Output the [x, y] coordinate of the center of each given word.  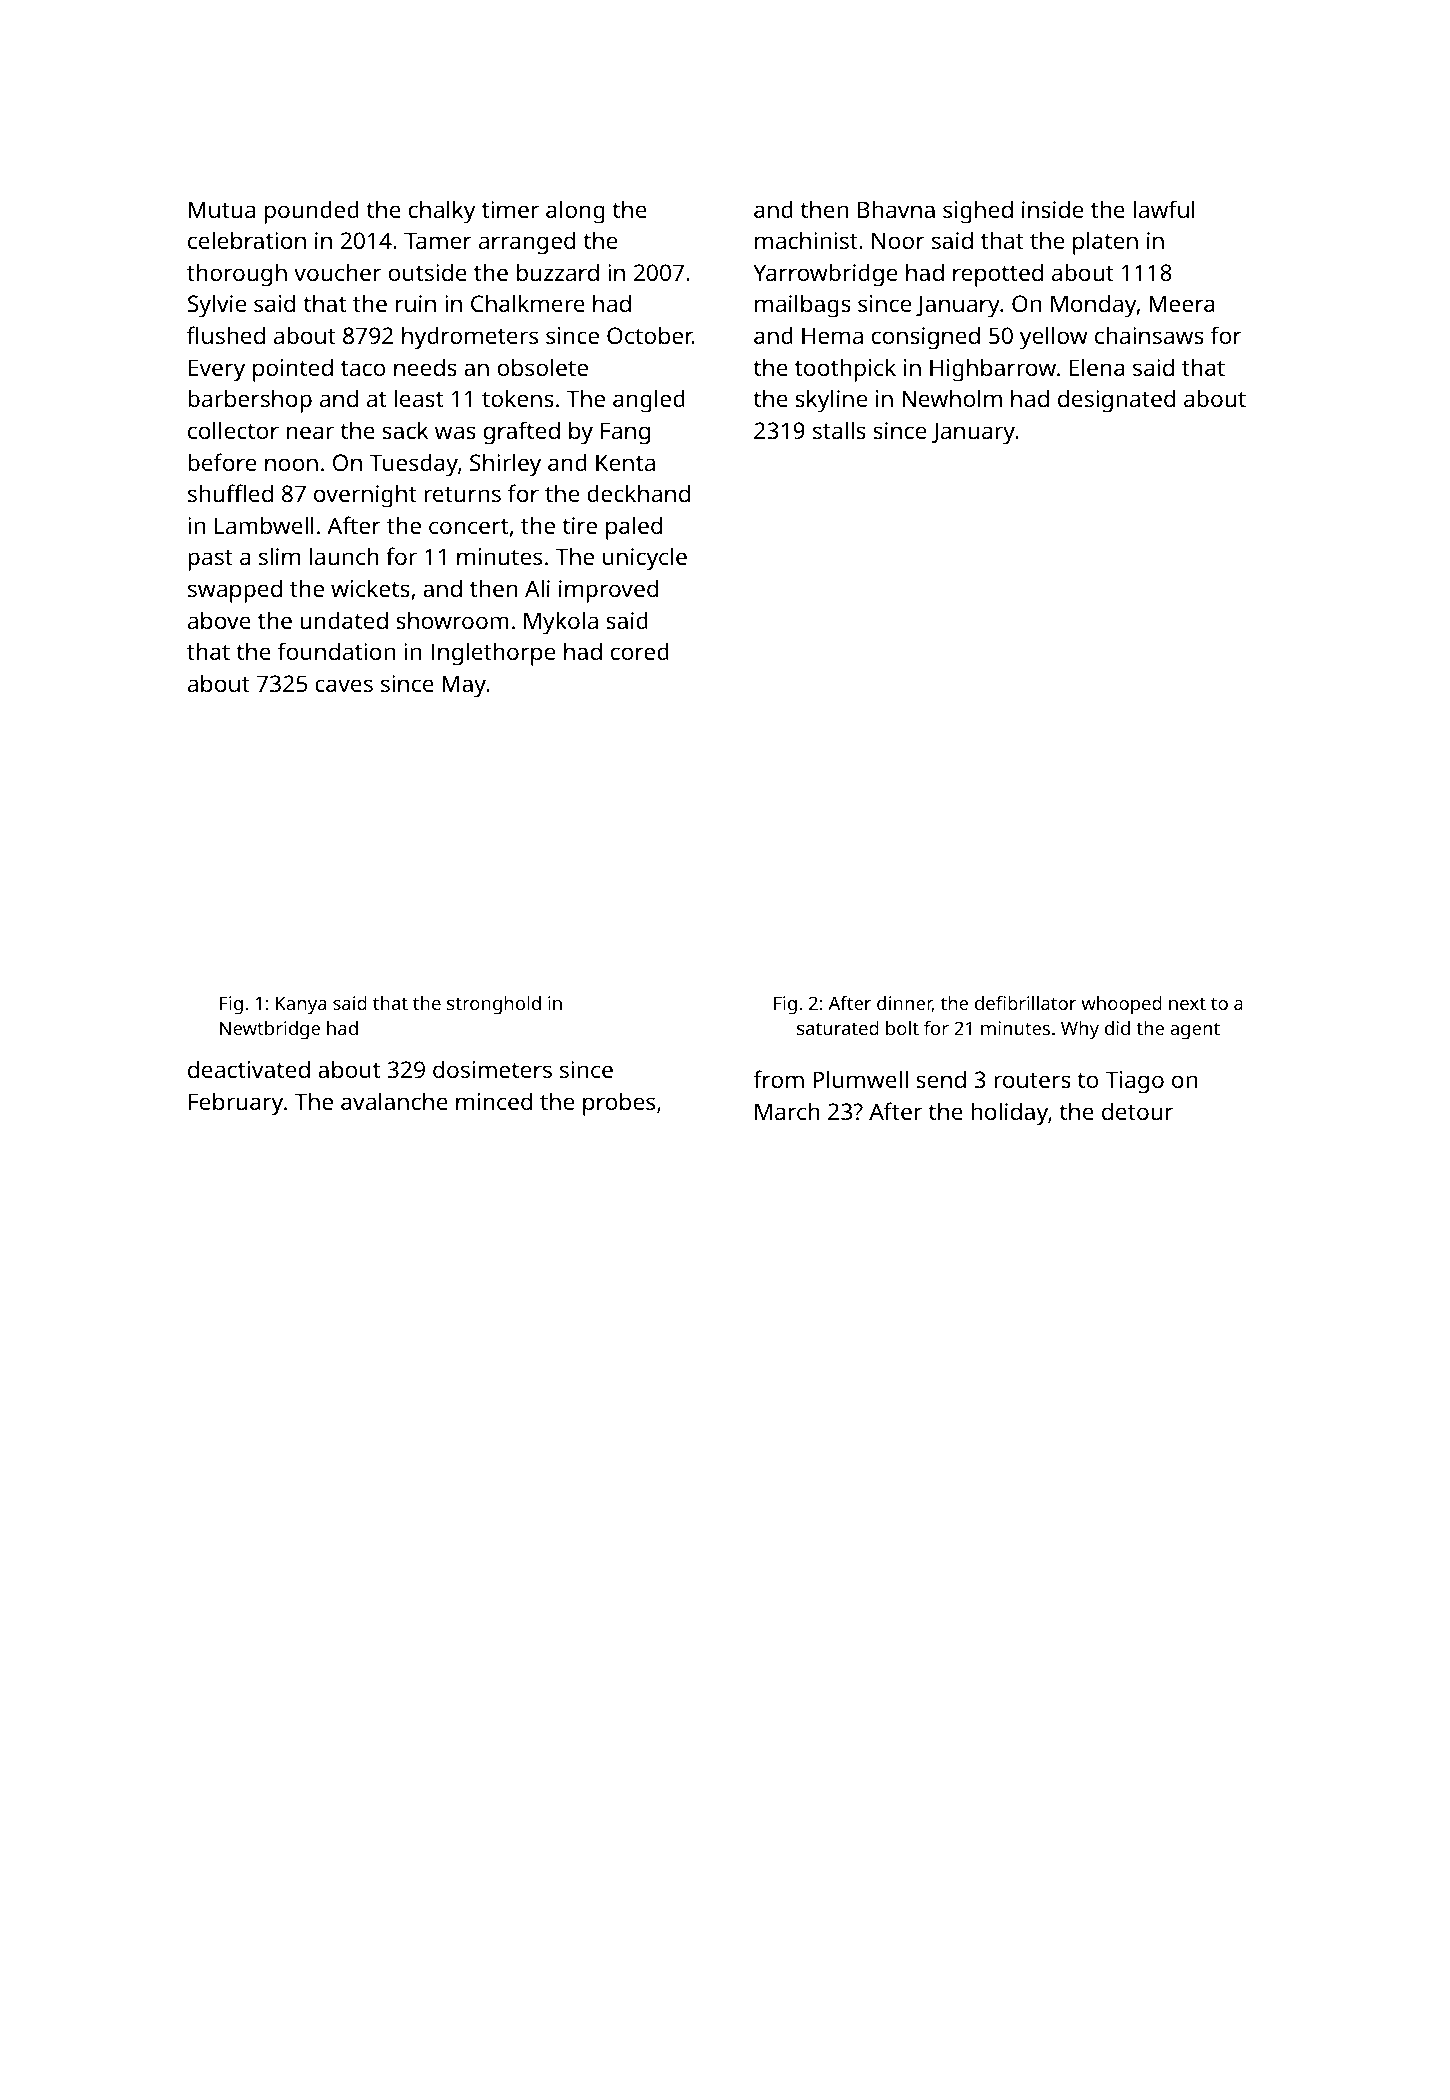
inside [1052, 209]
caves [344, 685]
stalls [839, 430]
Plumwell [860, 1079]
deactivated [249, 1069]
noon [291, 464]
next [1187, 1004]
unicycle [645, 559]
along [575, 212]
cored [640, 651]
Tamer [438, 240]
